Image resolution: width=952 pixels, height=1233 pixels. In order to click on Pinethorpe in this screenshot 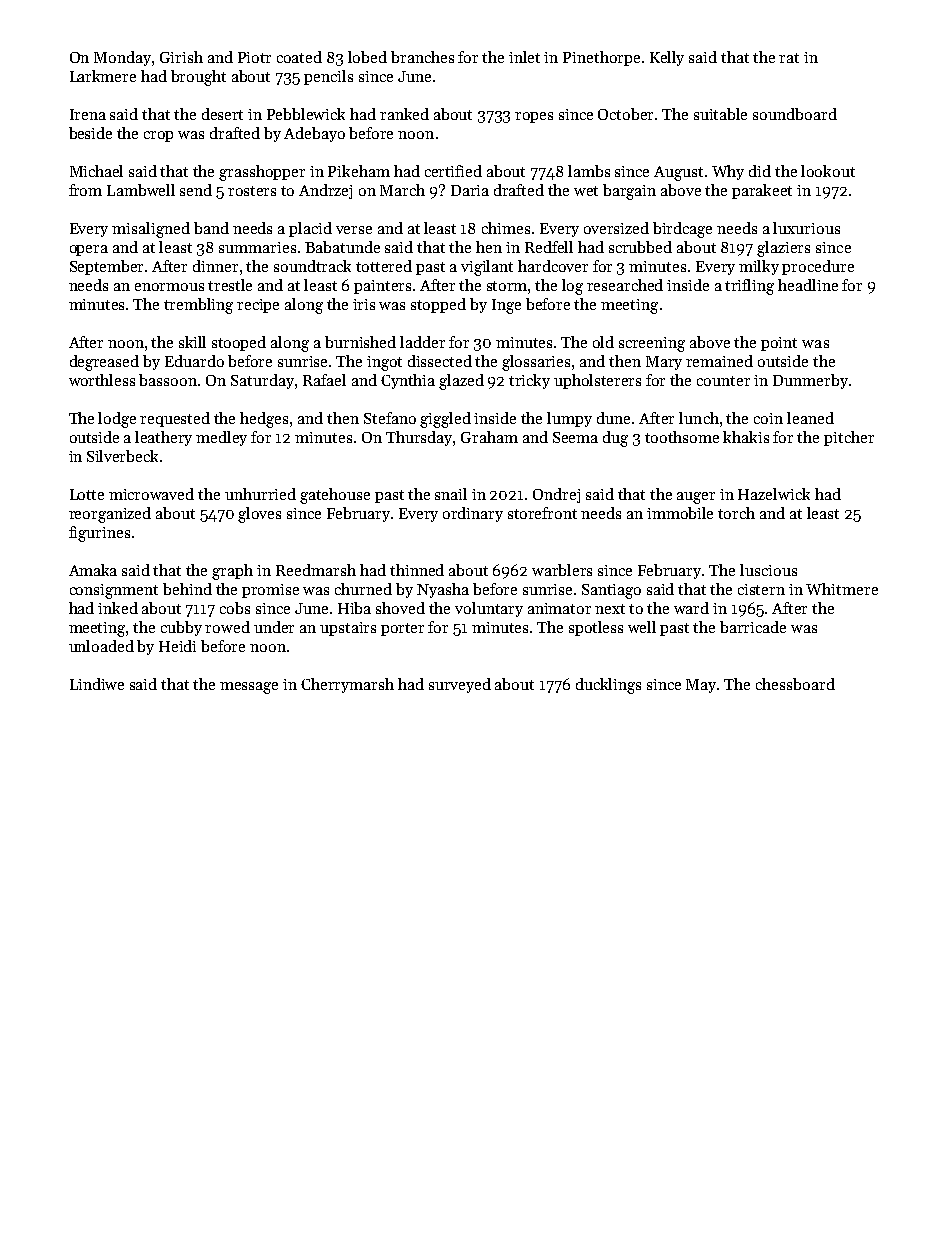, I will do `click(601, 58)`.
